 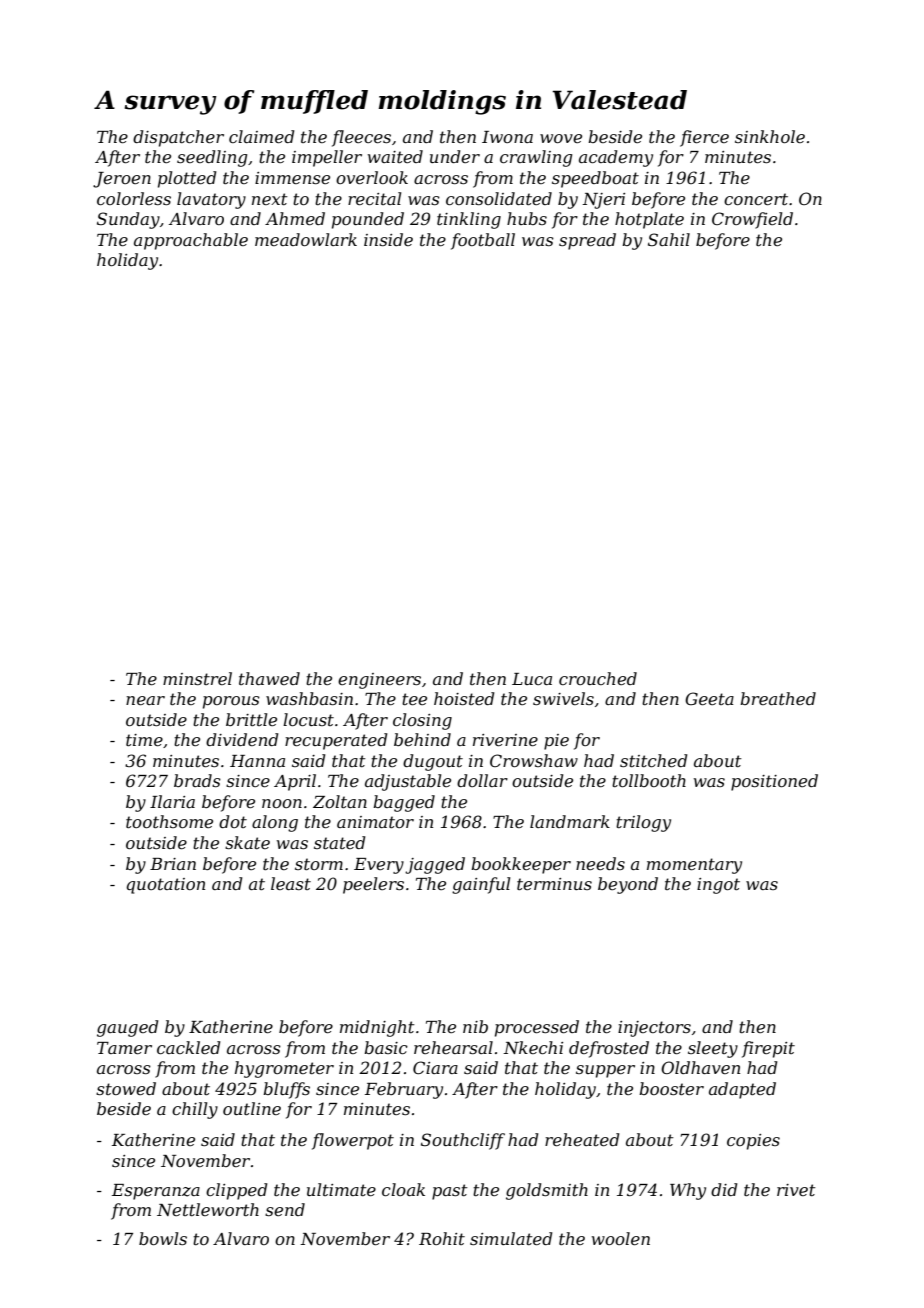 What do you see at coordinates (395, 156) in the document?
I see `waited` at bounding box center [395, 156].
